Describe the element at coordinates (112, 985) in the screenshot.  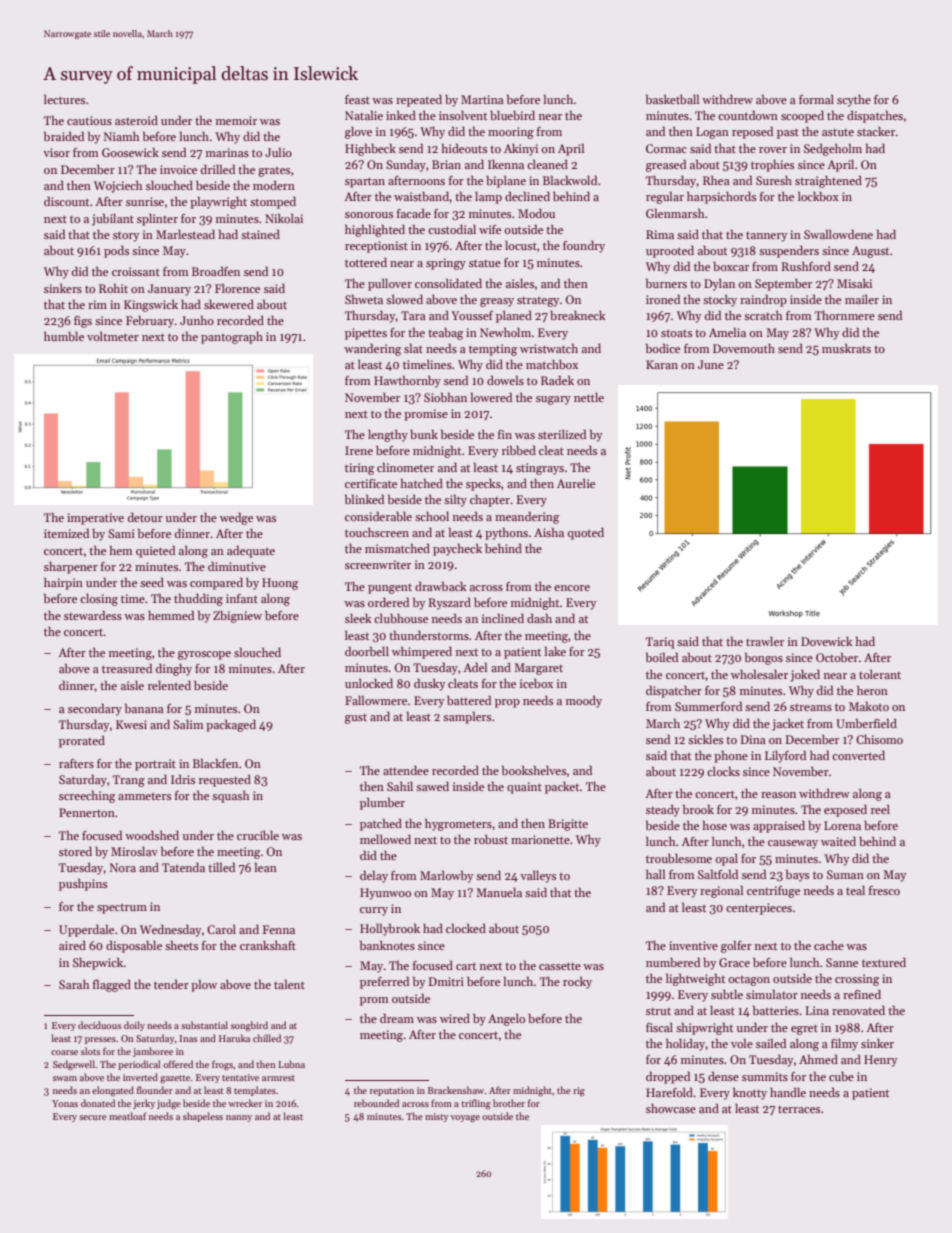
I see `flagged` at that location.
